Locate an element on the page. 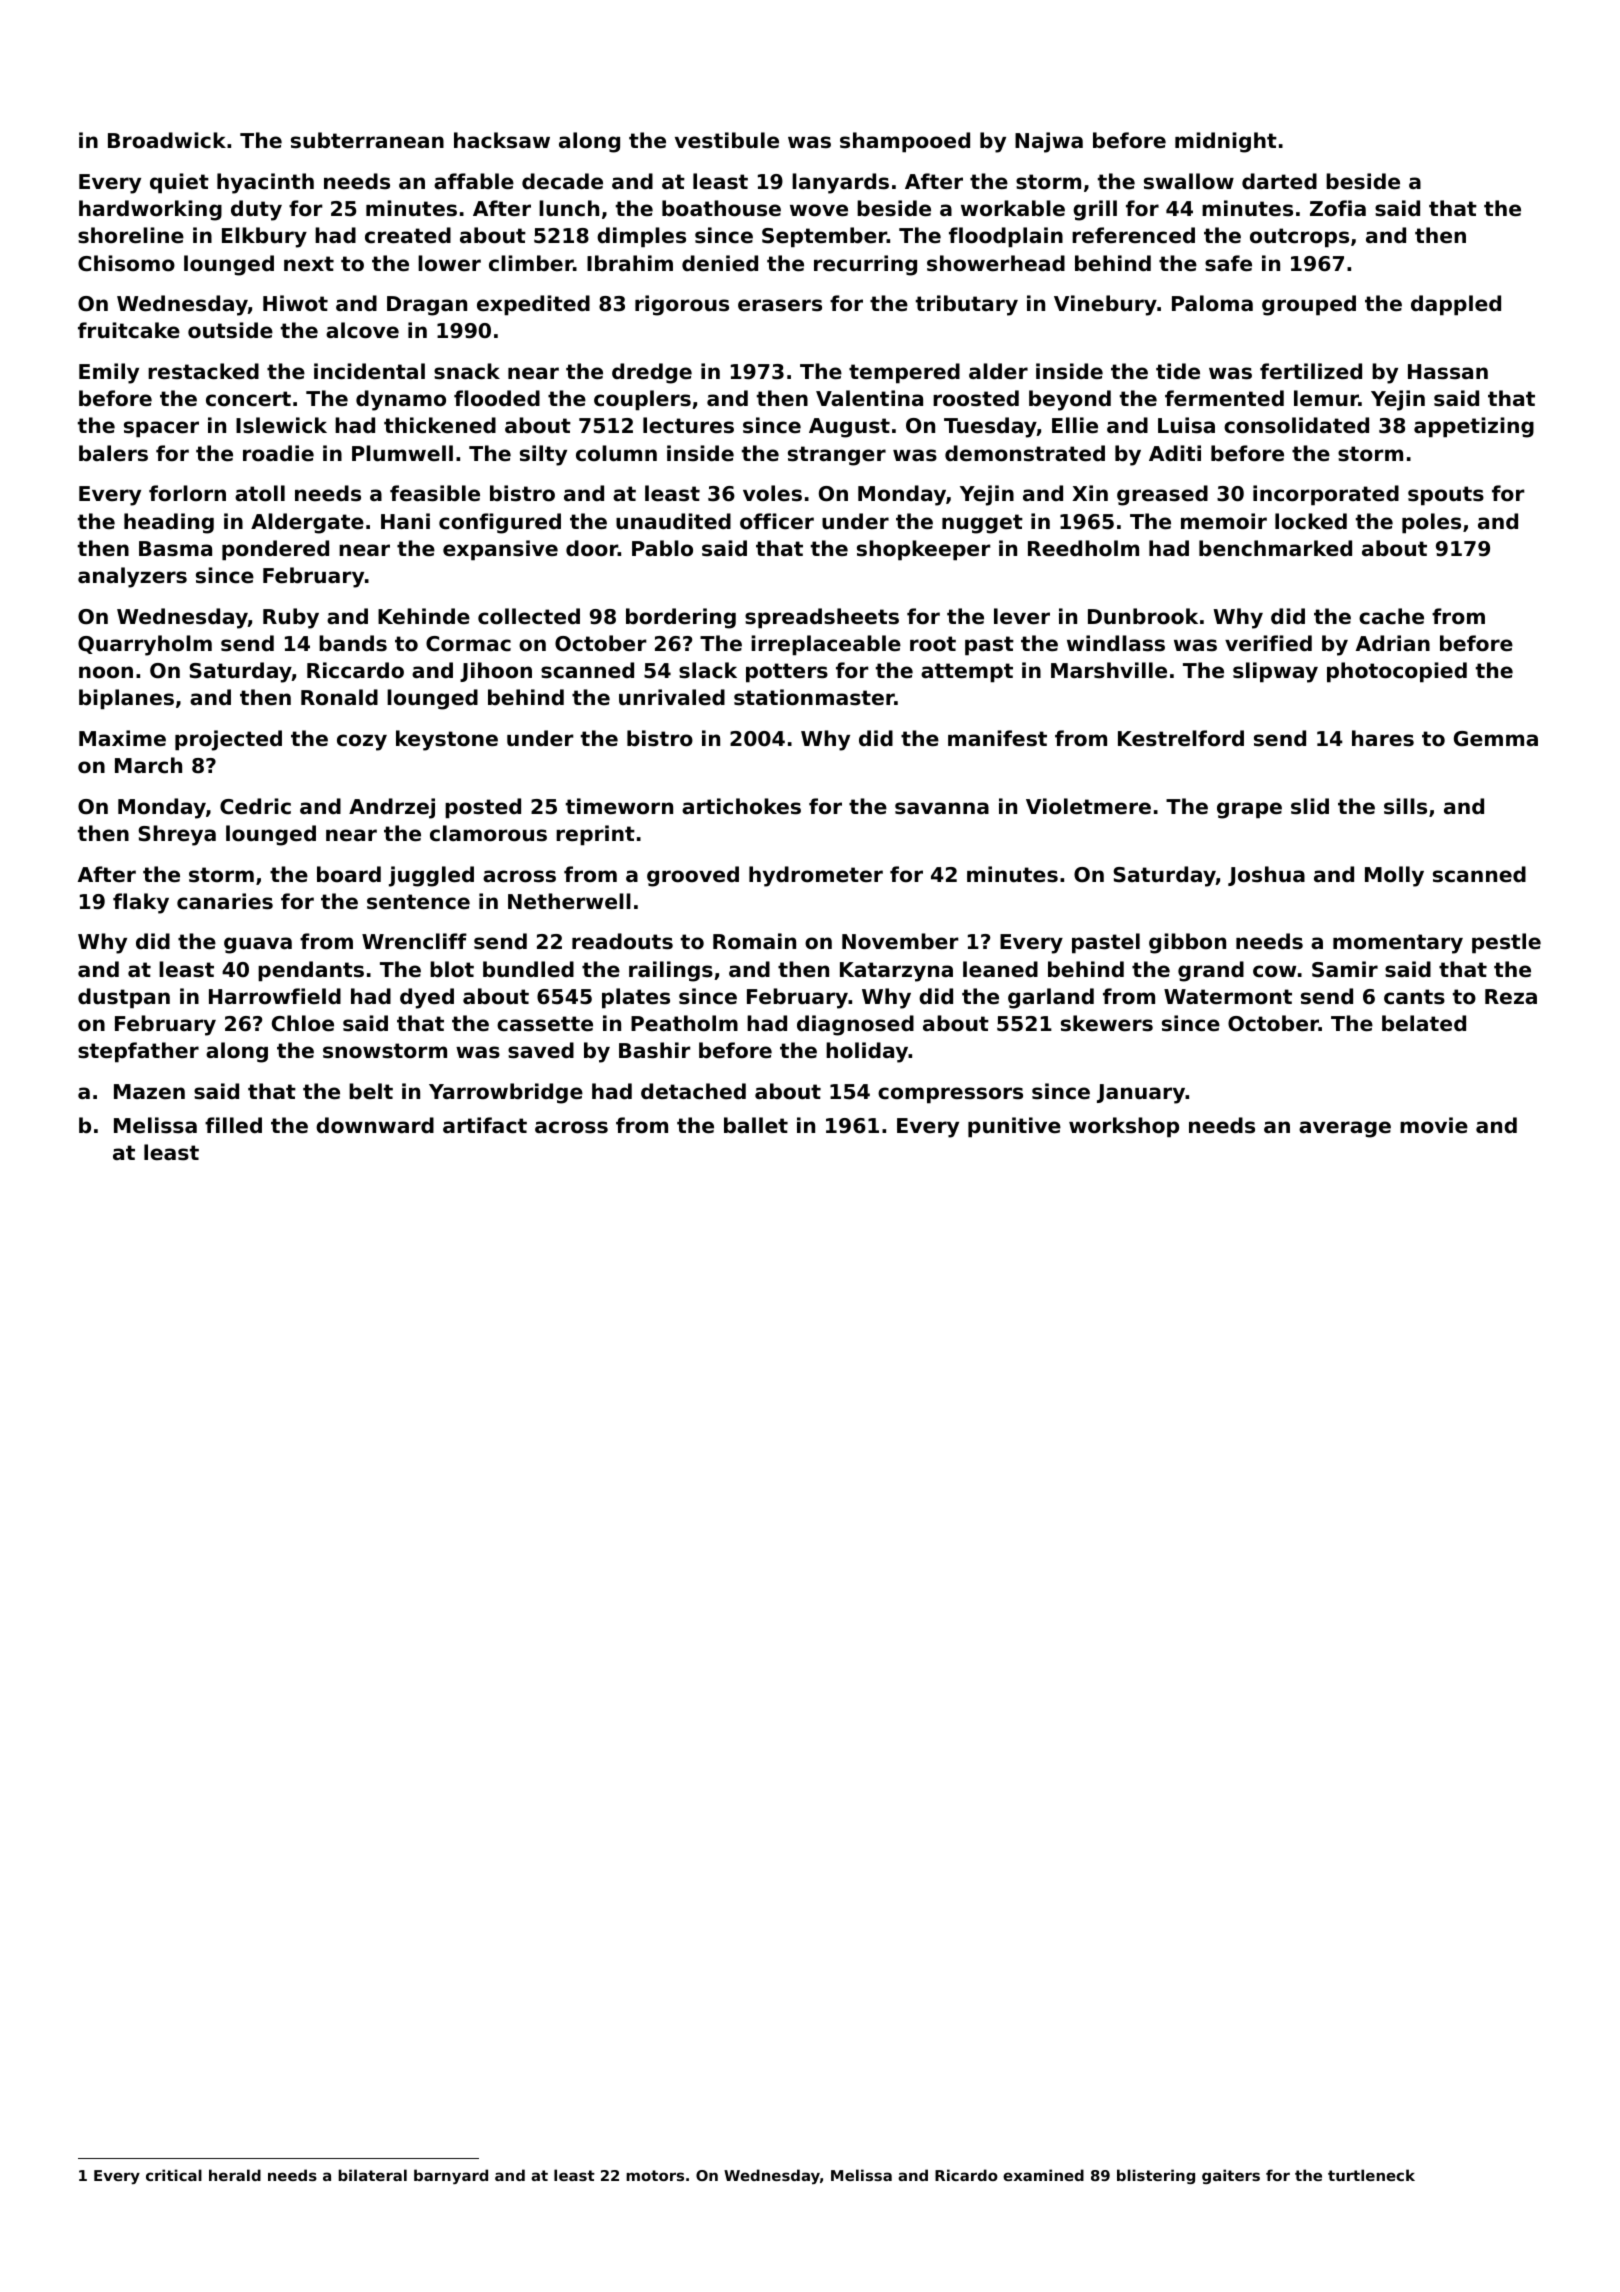 The width and height of the page is (1620, 2292). herald is located at coordinates (235, 2175).
